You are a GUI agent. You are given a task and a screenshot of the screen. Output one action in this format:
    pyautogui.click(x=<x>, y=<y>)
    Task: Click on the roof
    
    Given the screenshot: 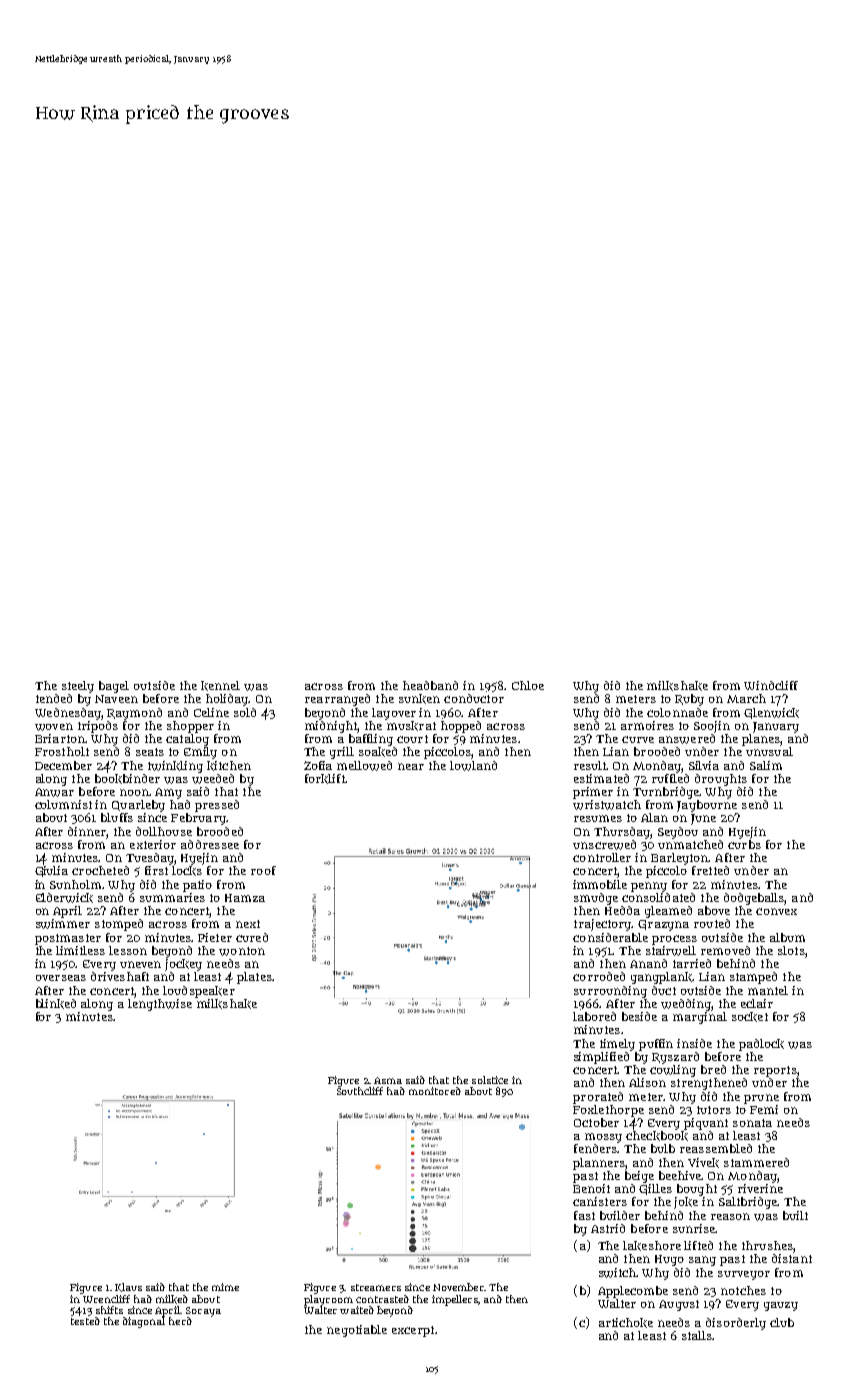 What is the action you would take?
    pyautogui.click(x=263, y=870)
